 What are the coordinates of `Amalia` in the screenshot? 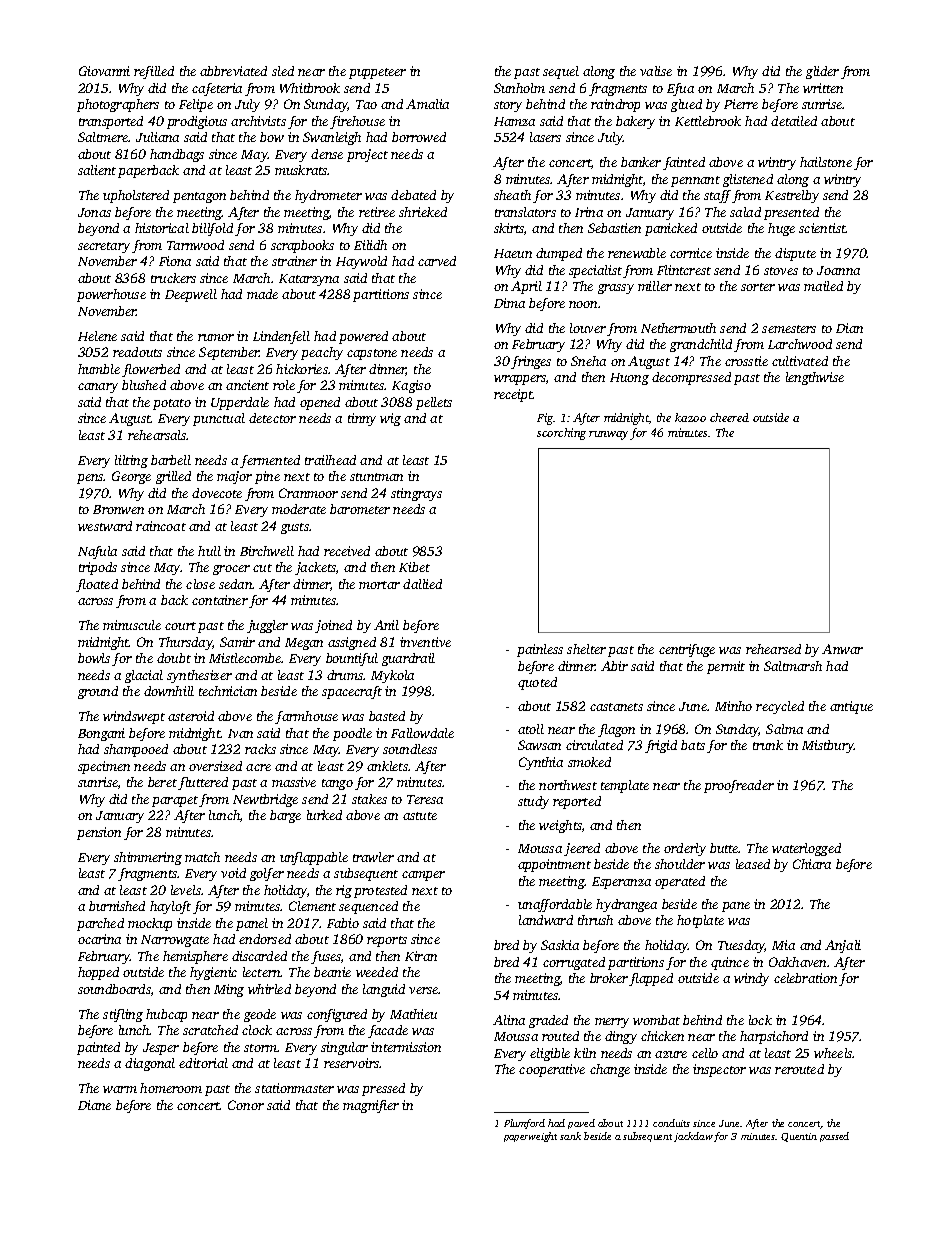 It's located at (427, 104).
